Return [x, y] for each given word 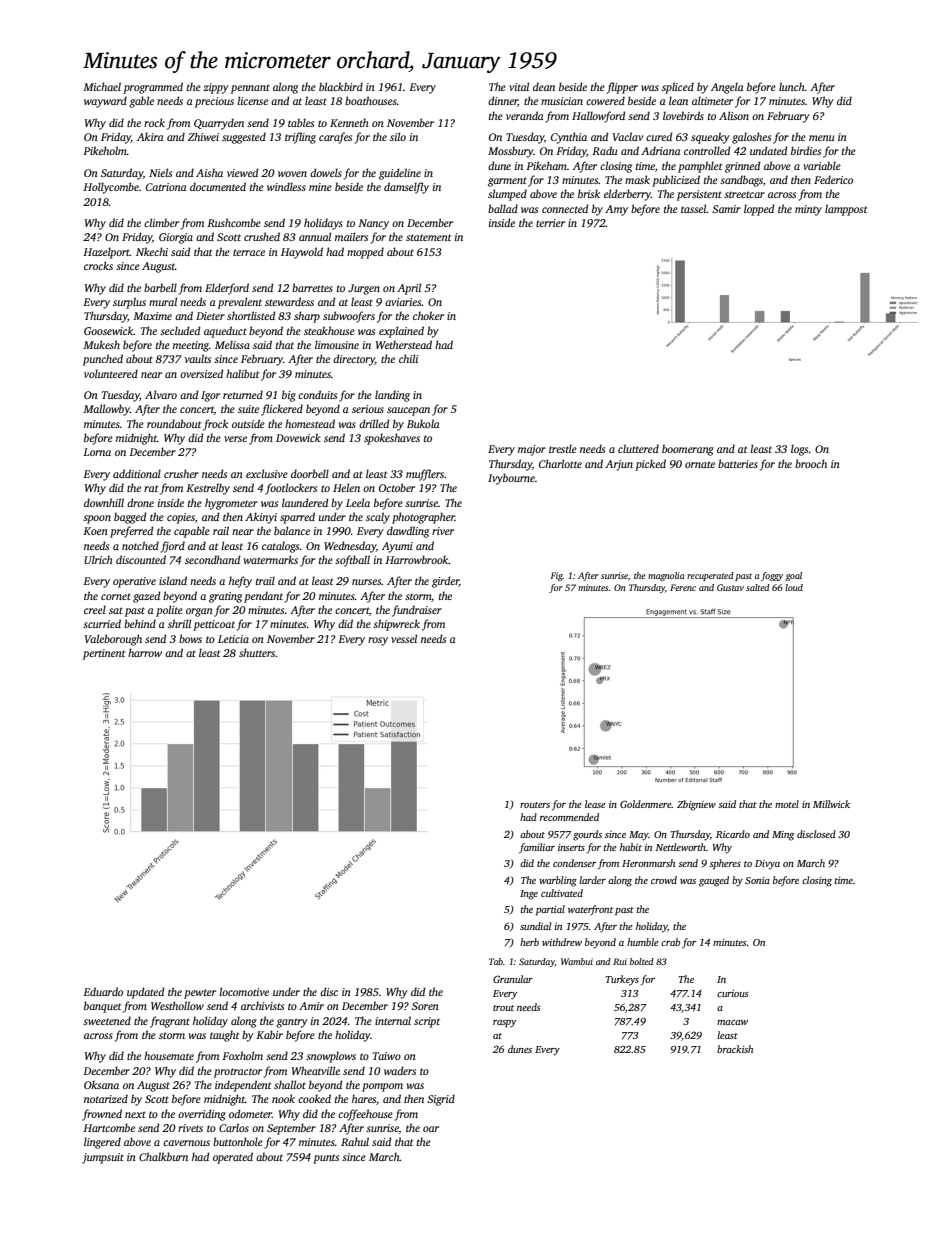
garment [507, 182]
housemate [169, 1055]
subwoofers [349, 317]
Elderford [227, 289]
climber [161, 222]
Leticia [233, 639]
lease [595, 804]
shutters [257, 652]
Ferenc [683, 587]
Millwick [831, 804]
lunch [792, 86]
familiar [537, 848]
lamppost [846, 210]
